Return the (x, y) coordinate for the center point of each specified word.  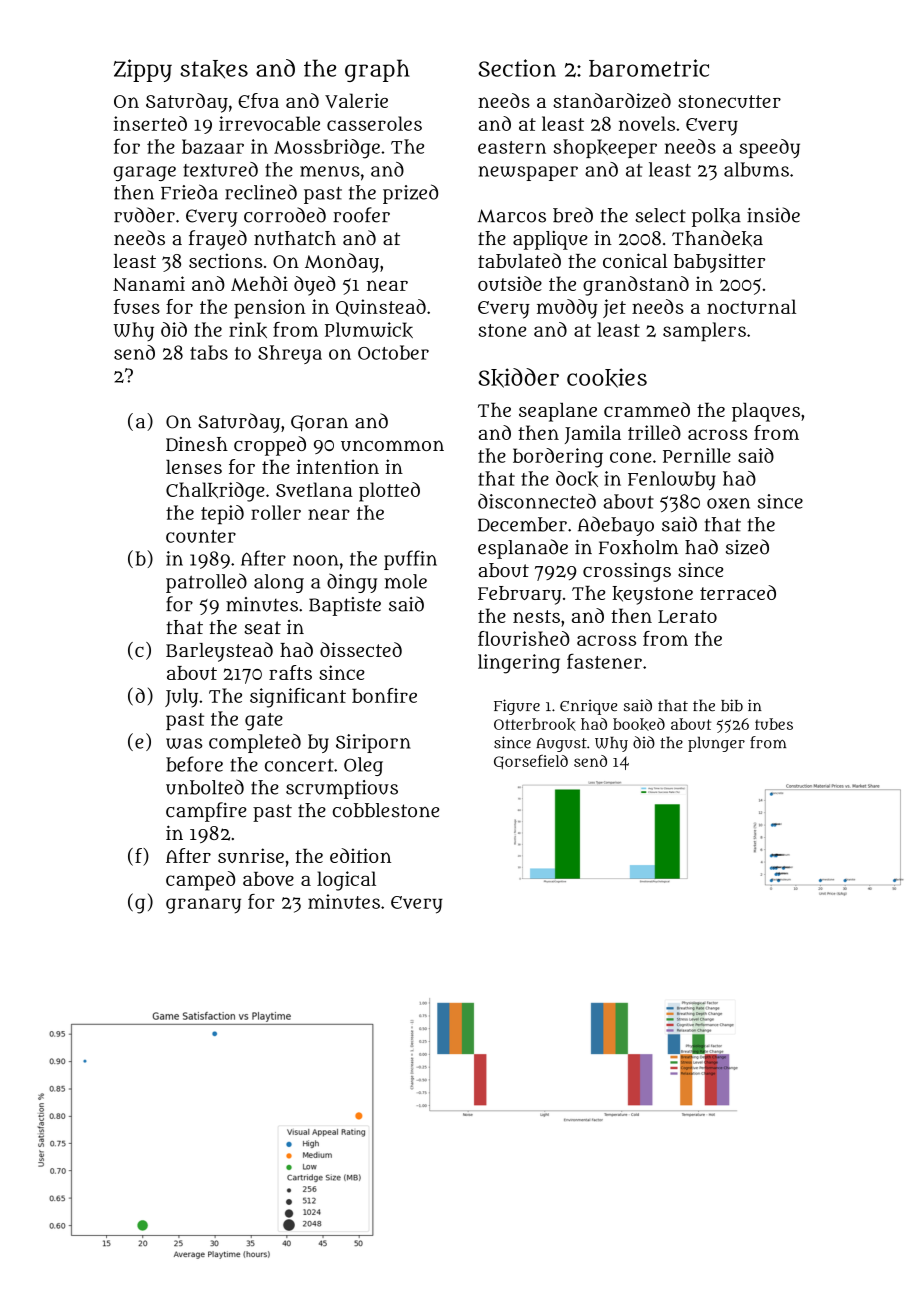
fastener (604, 661)
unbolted (205, 787)
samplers (704, 331)
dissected (361, 649)
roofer (361, 215)
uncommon (392, 445)
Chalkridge (215, 492)
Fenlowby (672, 480)
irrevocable (269, 123)
